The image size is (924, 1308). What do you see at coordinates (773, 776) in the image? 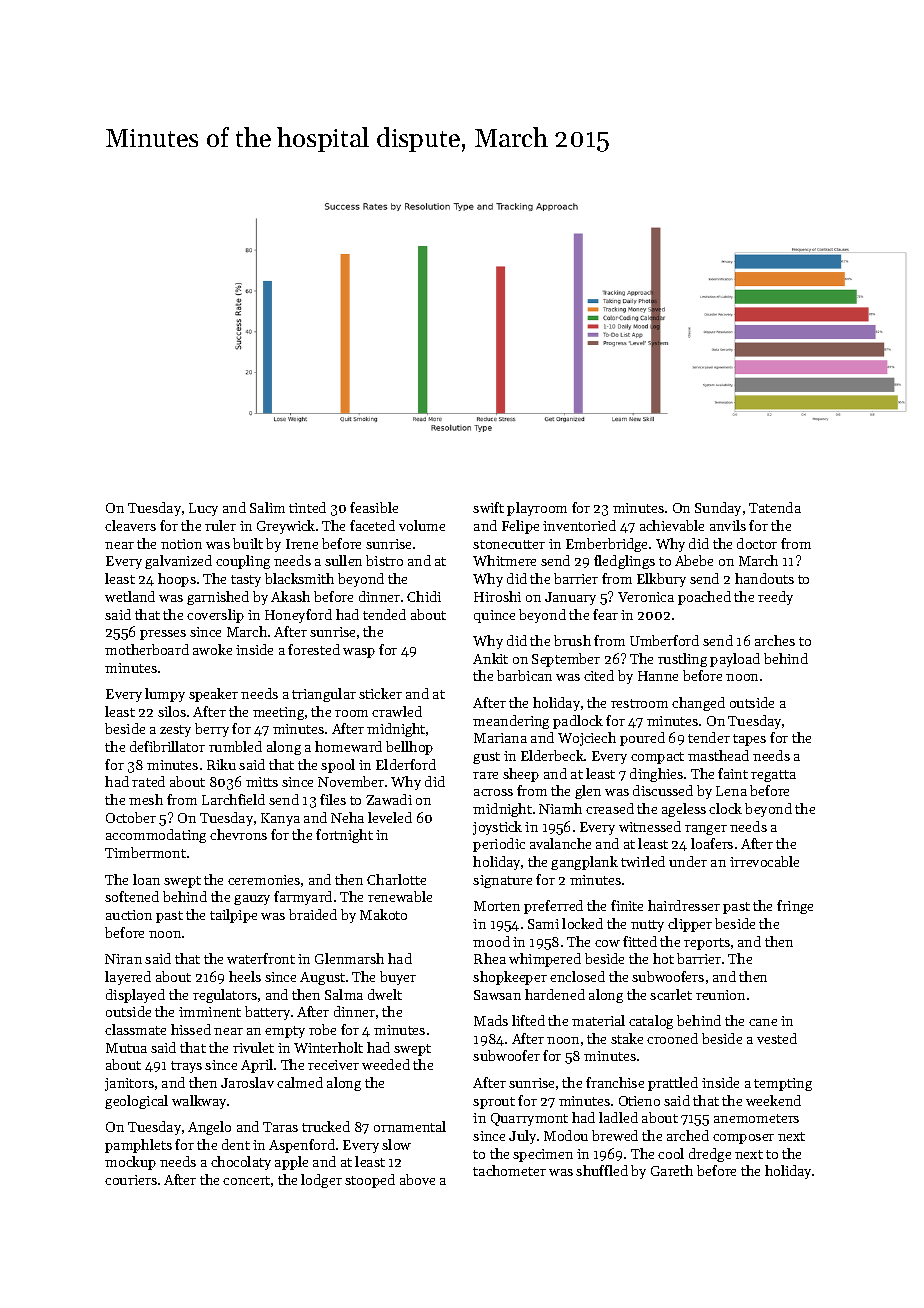
I see `regatta` at bounding box center [773, 776].
